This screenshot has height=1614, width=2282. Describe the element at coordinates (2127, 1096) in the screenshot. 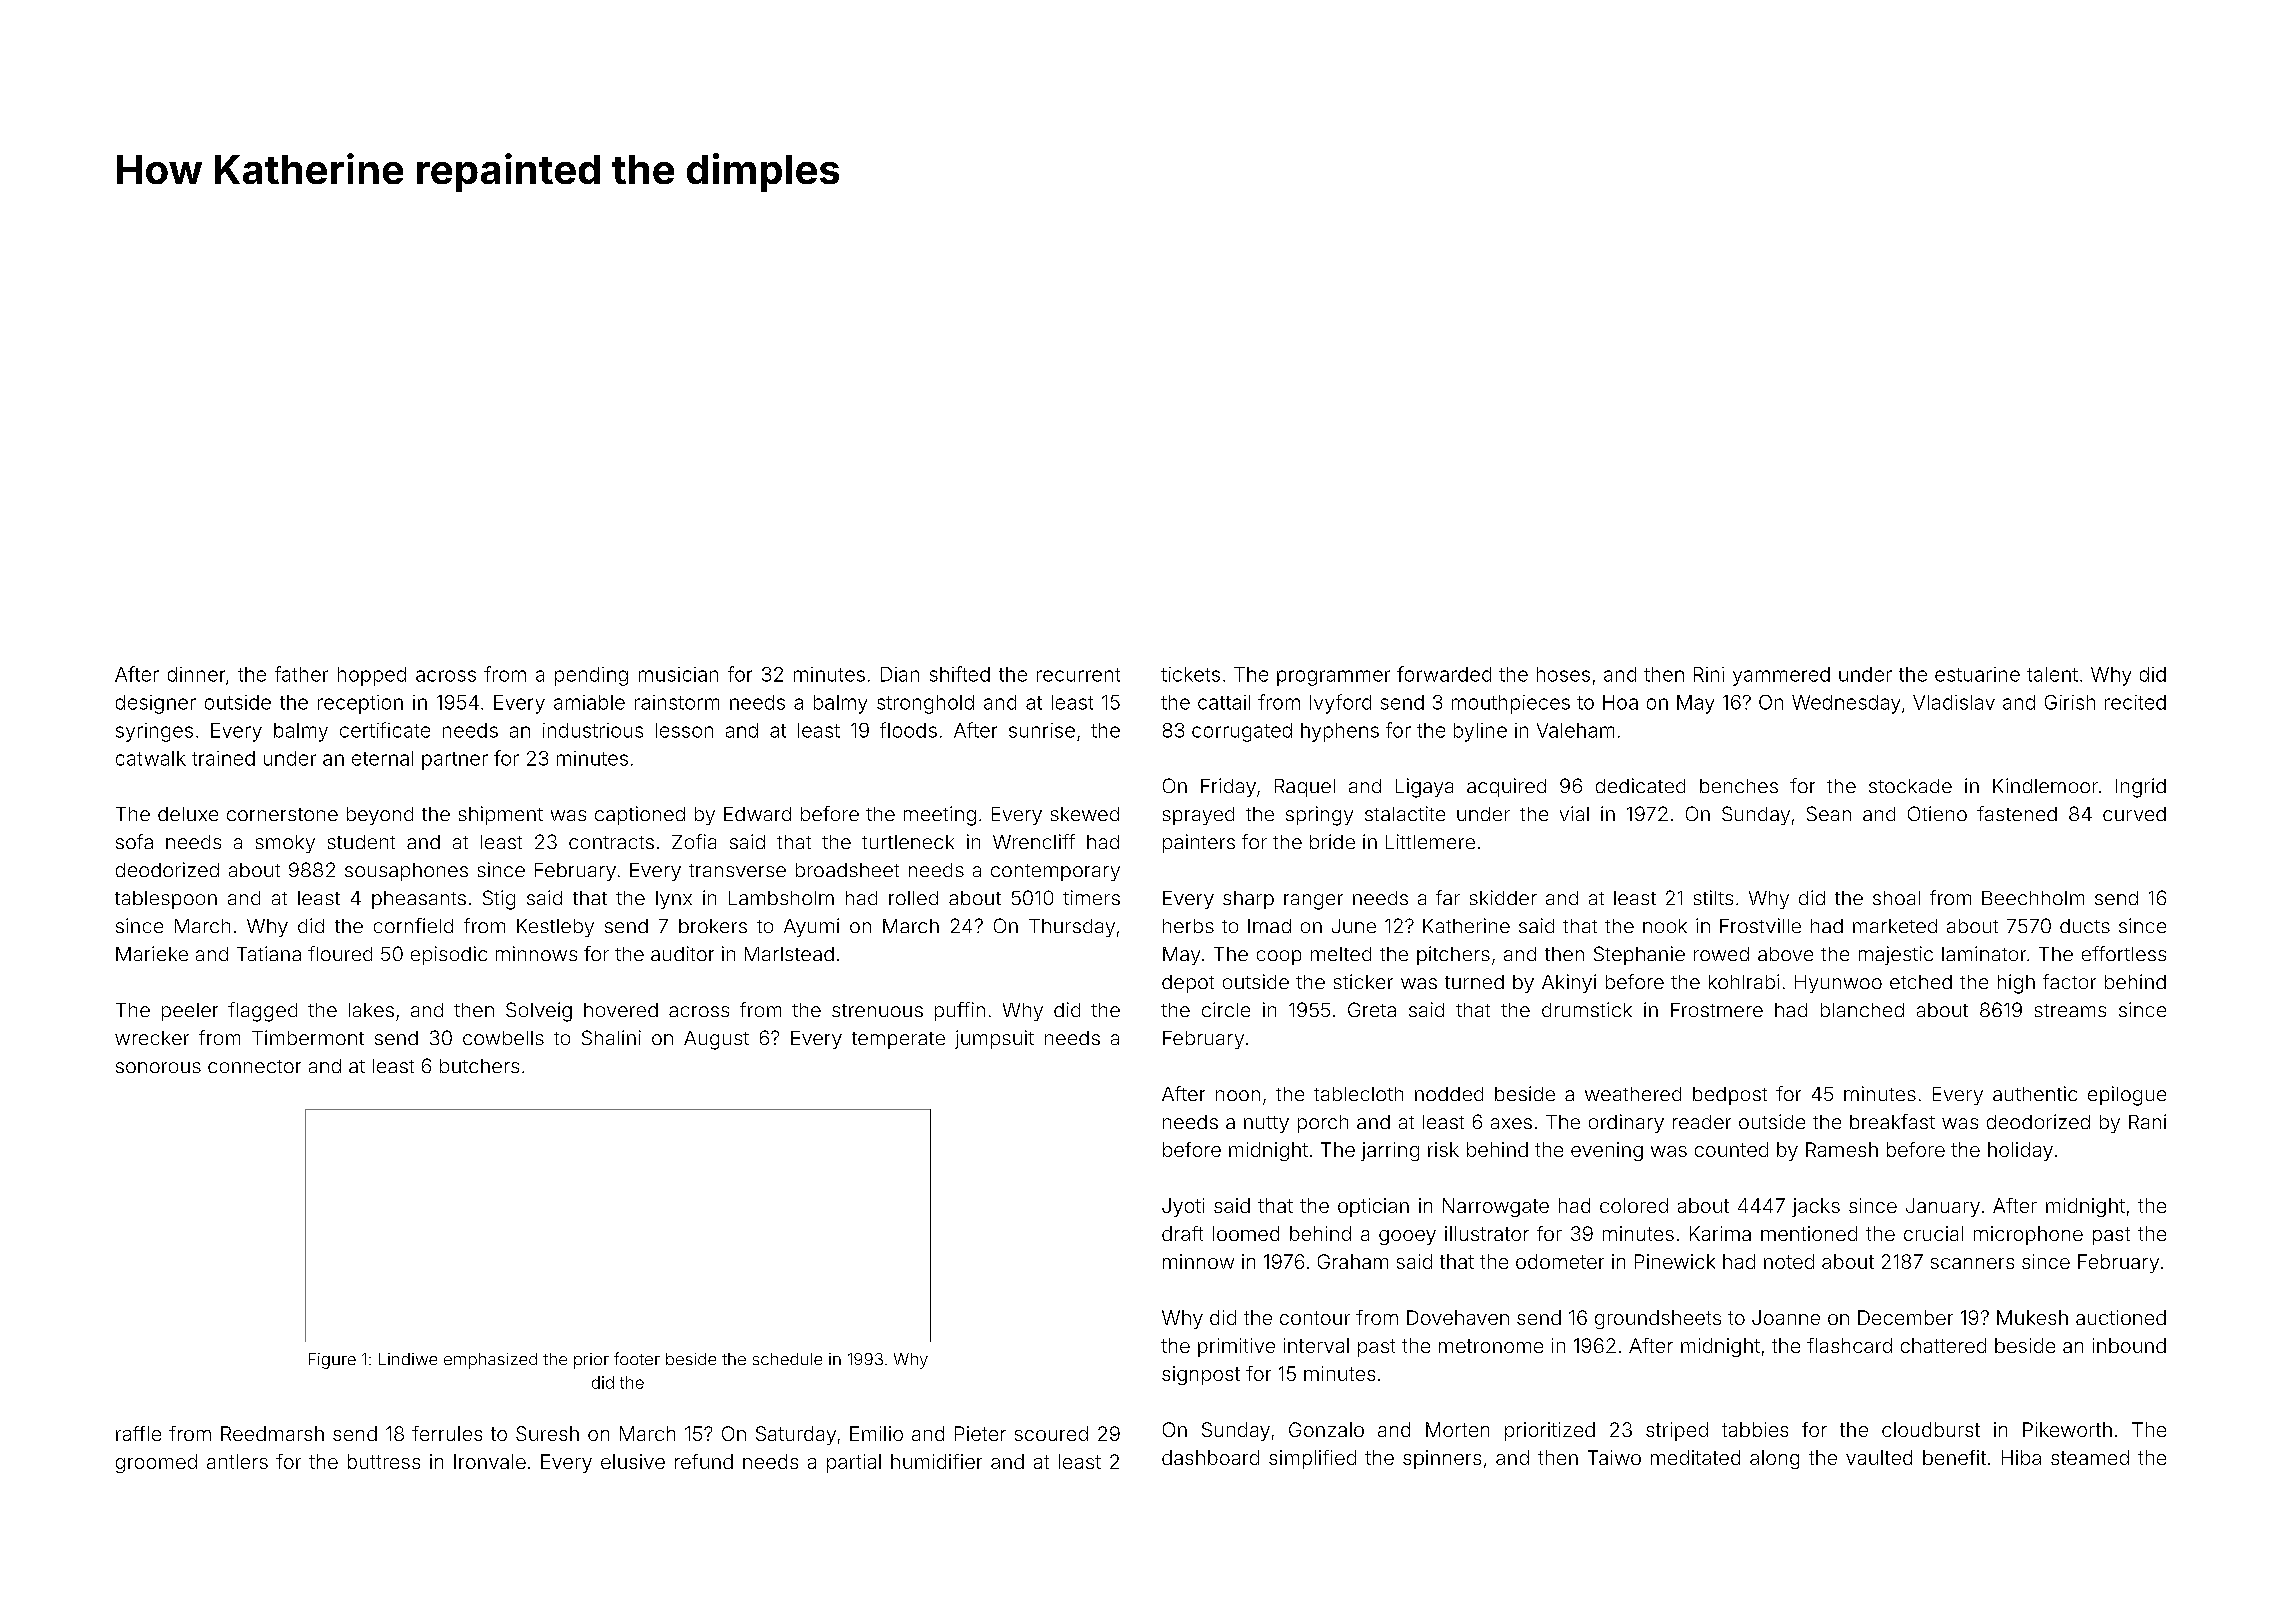

I see `epilogue` at that location.
